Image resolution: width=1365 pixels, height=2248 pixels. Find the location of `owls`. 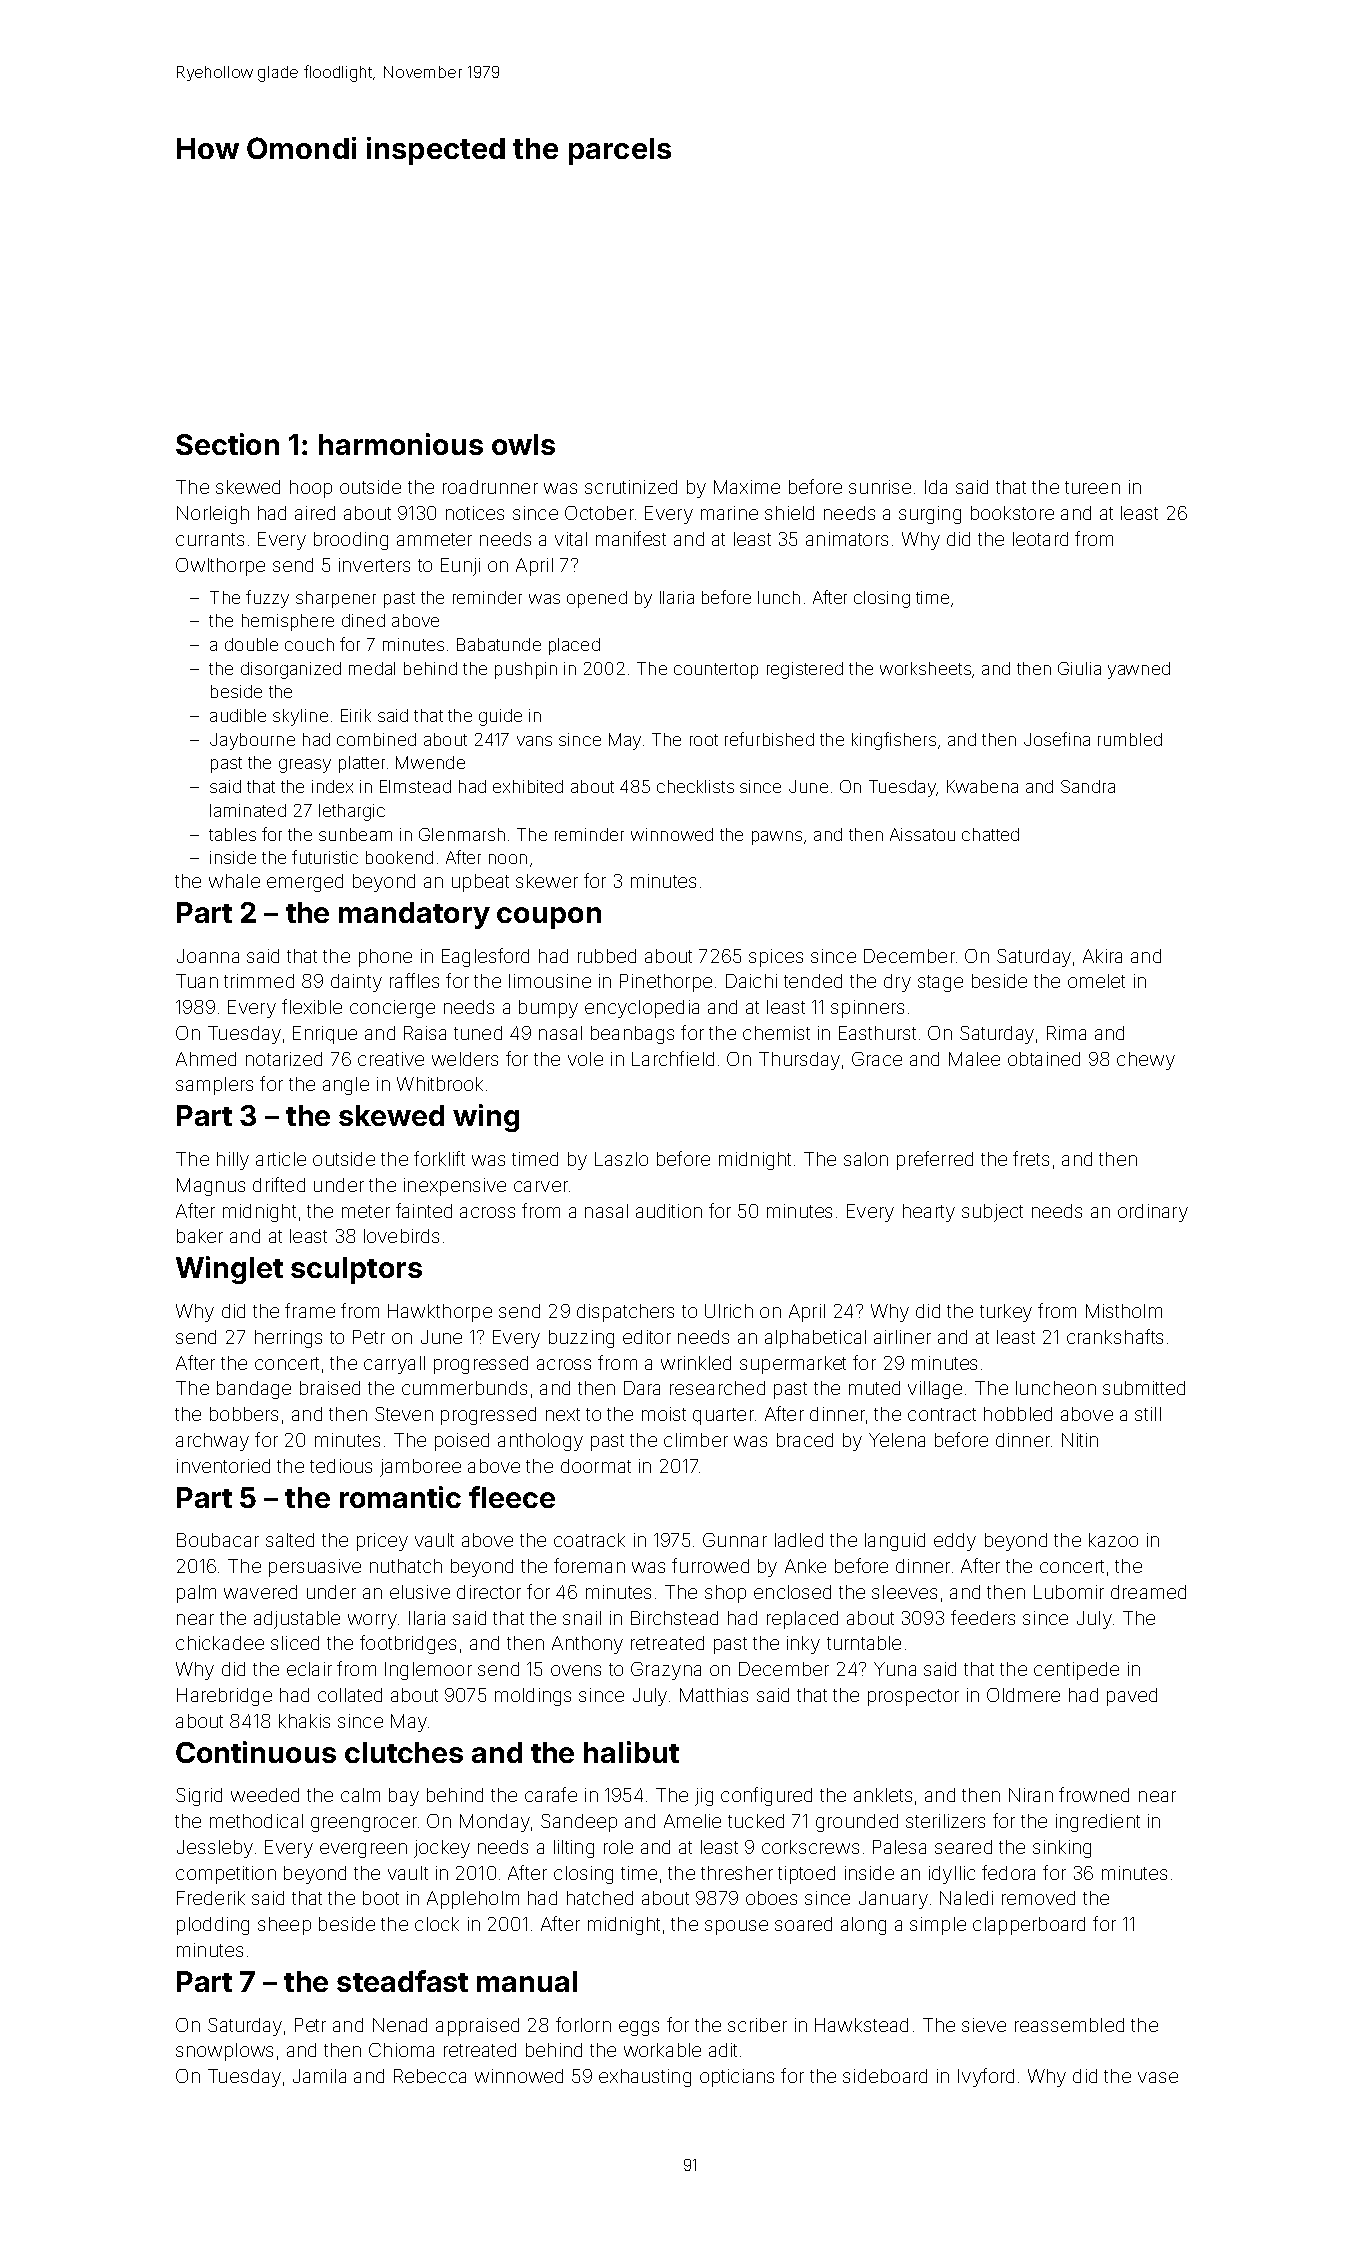

owls is located at coordinates (523, 444).
